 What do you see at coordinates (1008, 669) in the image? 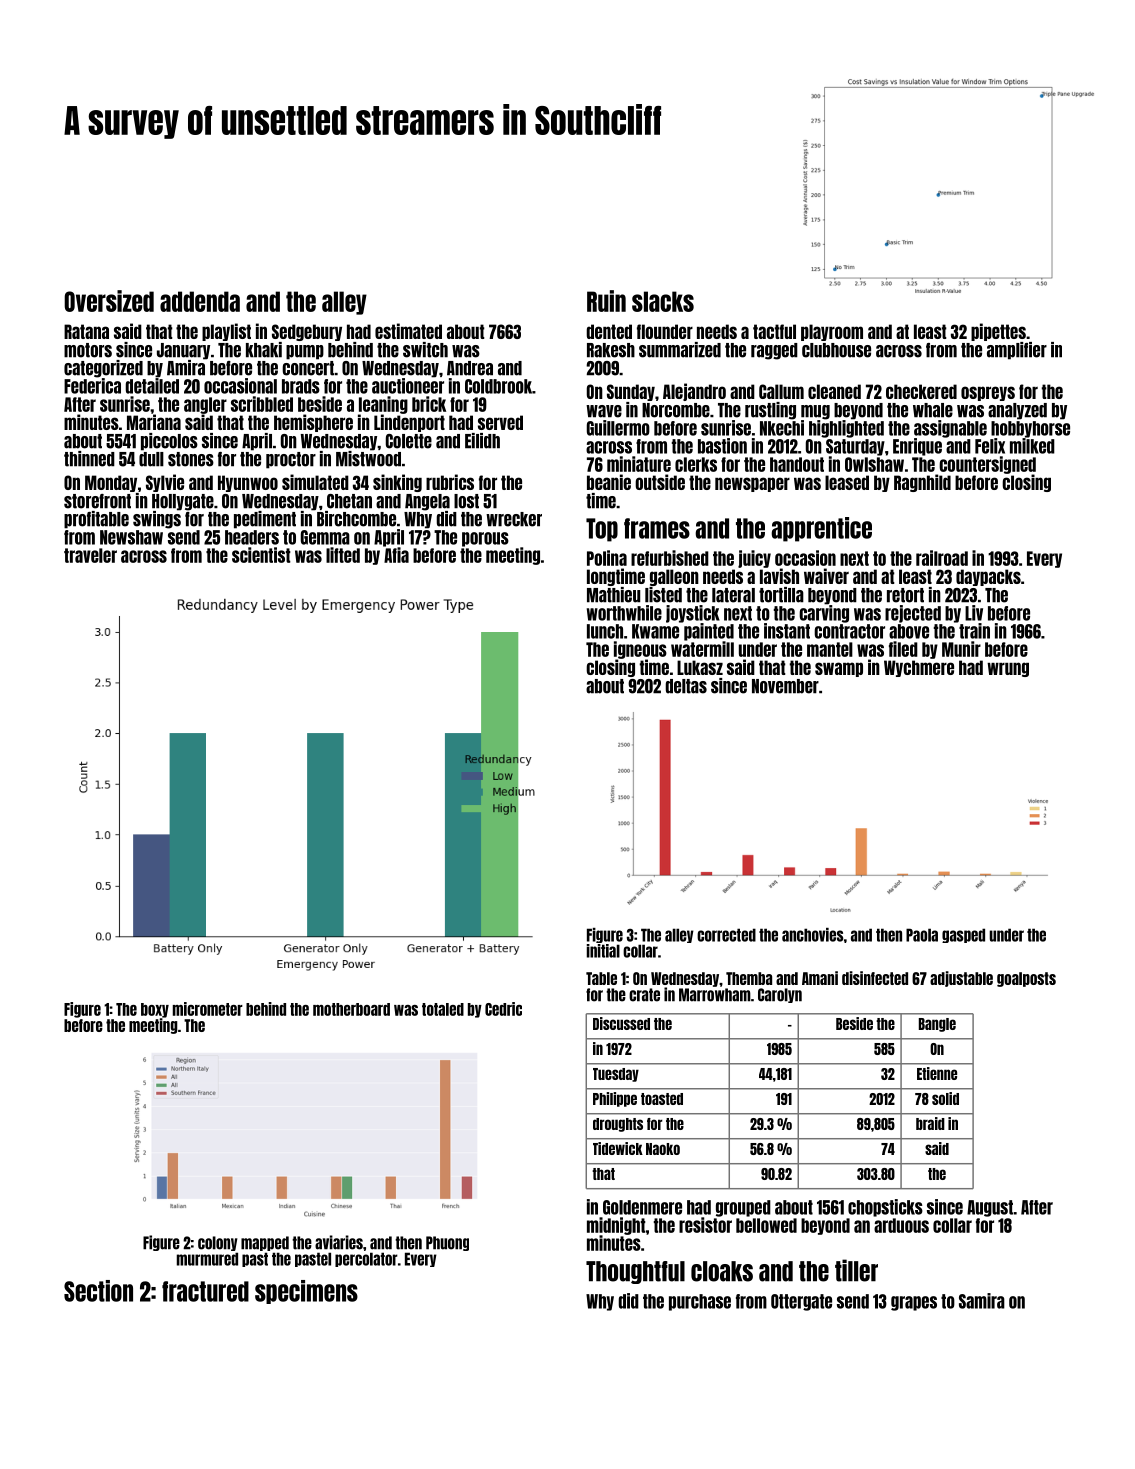
I see `wrung` at bounding box center [1008, 669].
